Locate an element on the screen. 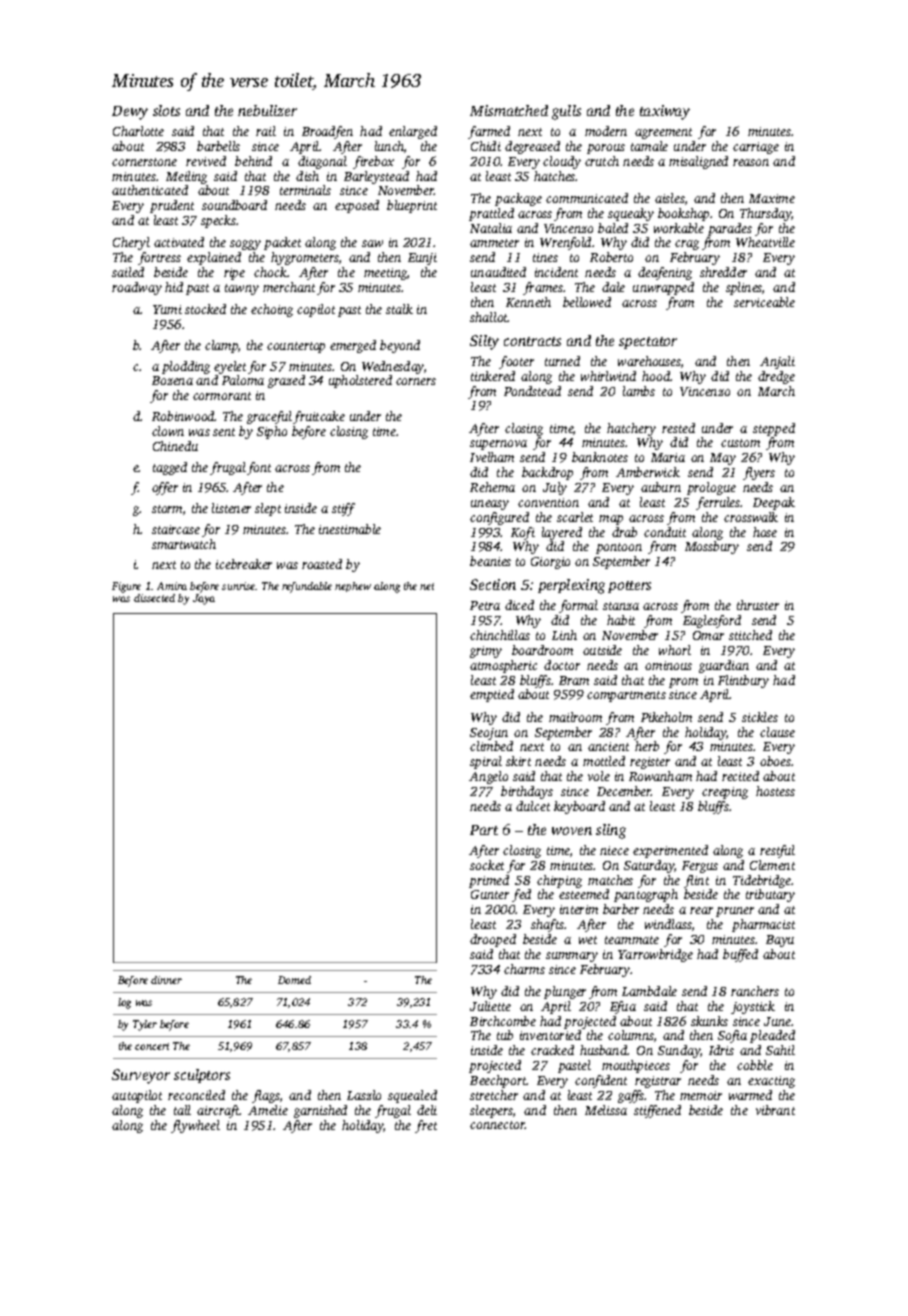 This screenshot has height=1316, width=908. spiral is located at coordinates (486, 762).
